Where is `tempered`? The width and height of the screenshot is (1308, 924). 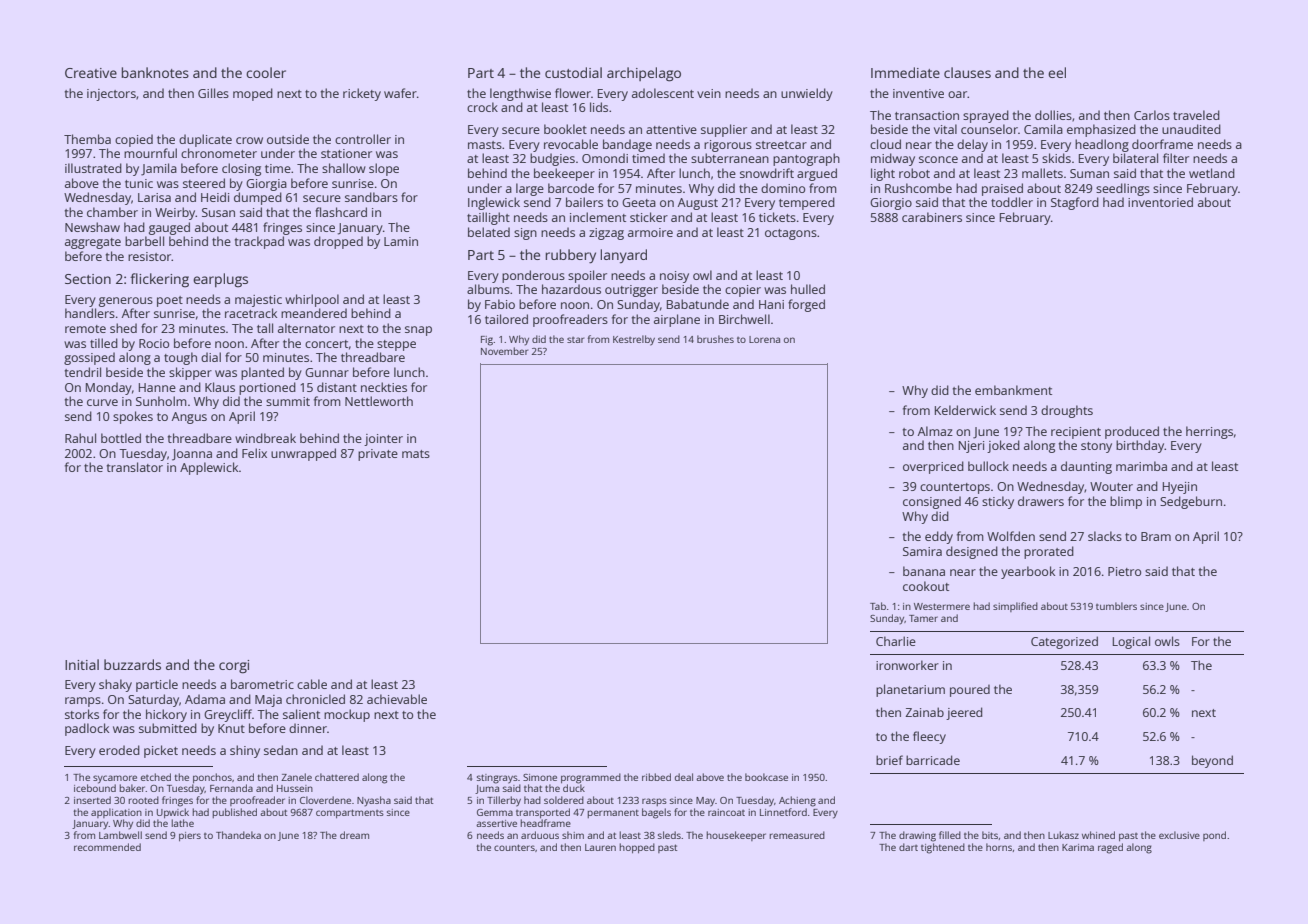
tempered is located at coordinates (807, 203).
